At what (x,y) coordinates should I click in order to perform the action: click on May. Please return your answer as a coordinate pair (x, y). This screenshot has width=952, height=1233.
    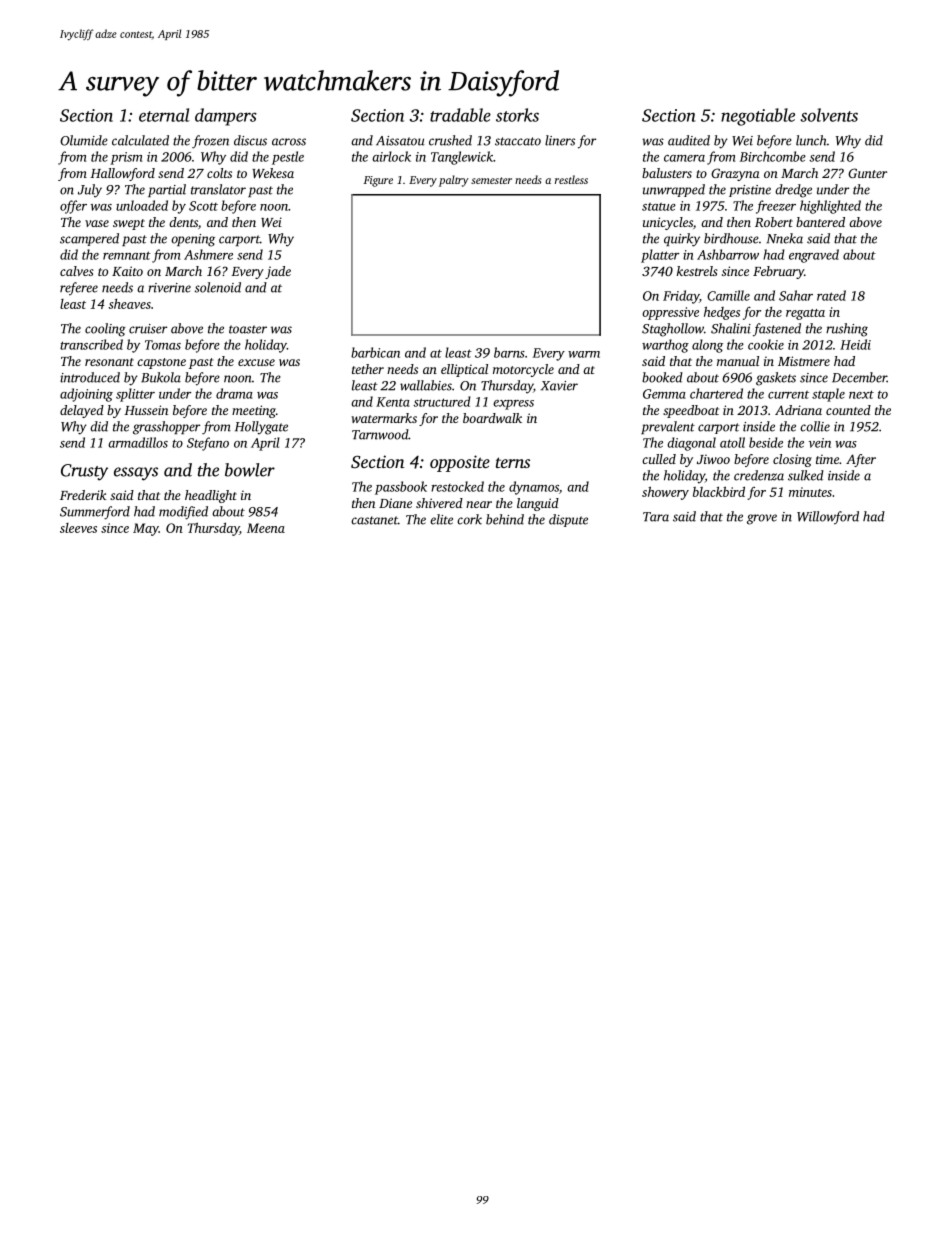
    Looking at the image, I should click on (146, 529).
